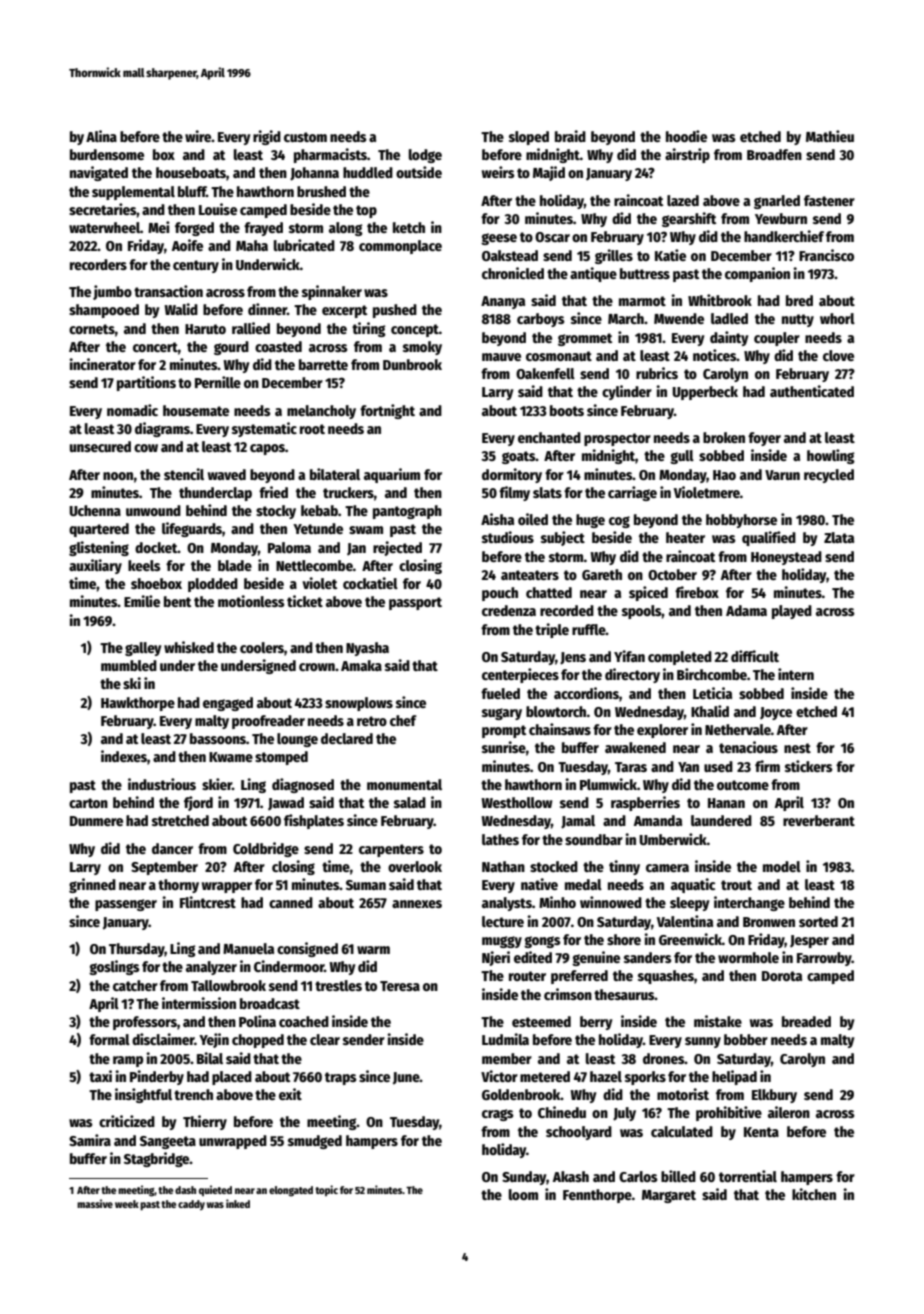 Image resolution: width=924 pixels, height=1314 pixels. I want to click on firm, so click(767, 766).
